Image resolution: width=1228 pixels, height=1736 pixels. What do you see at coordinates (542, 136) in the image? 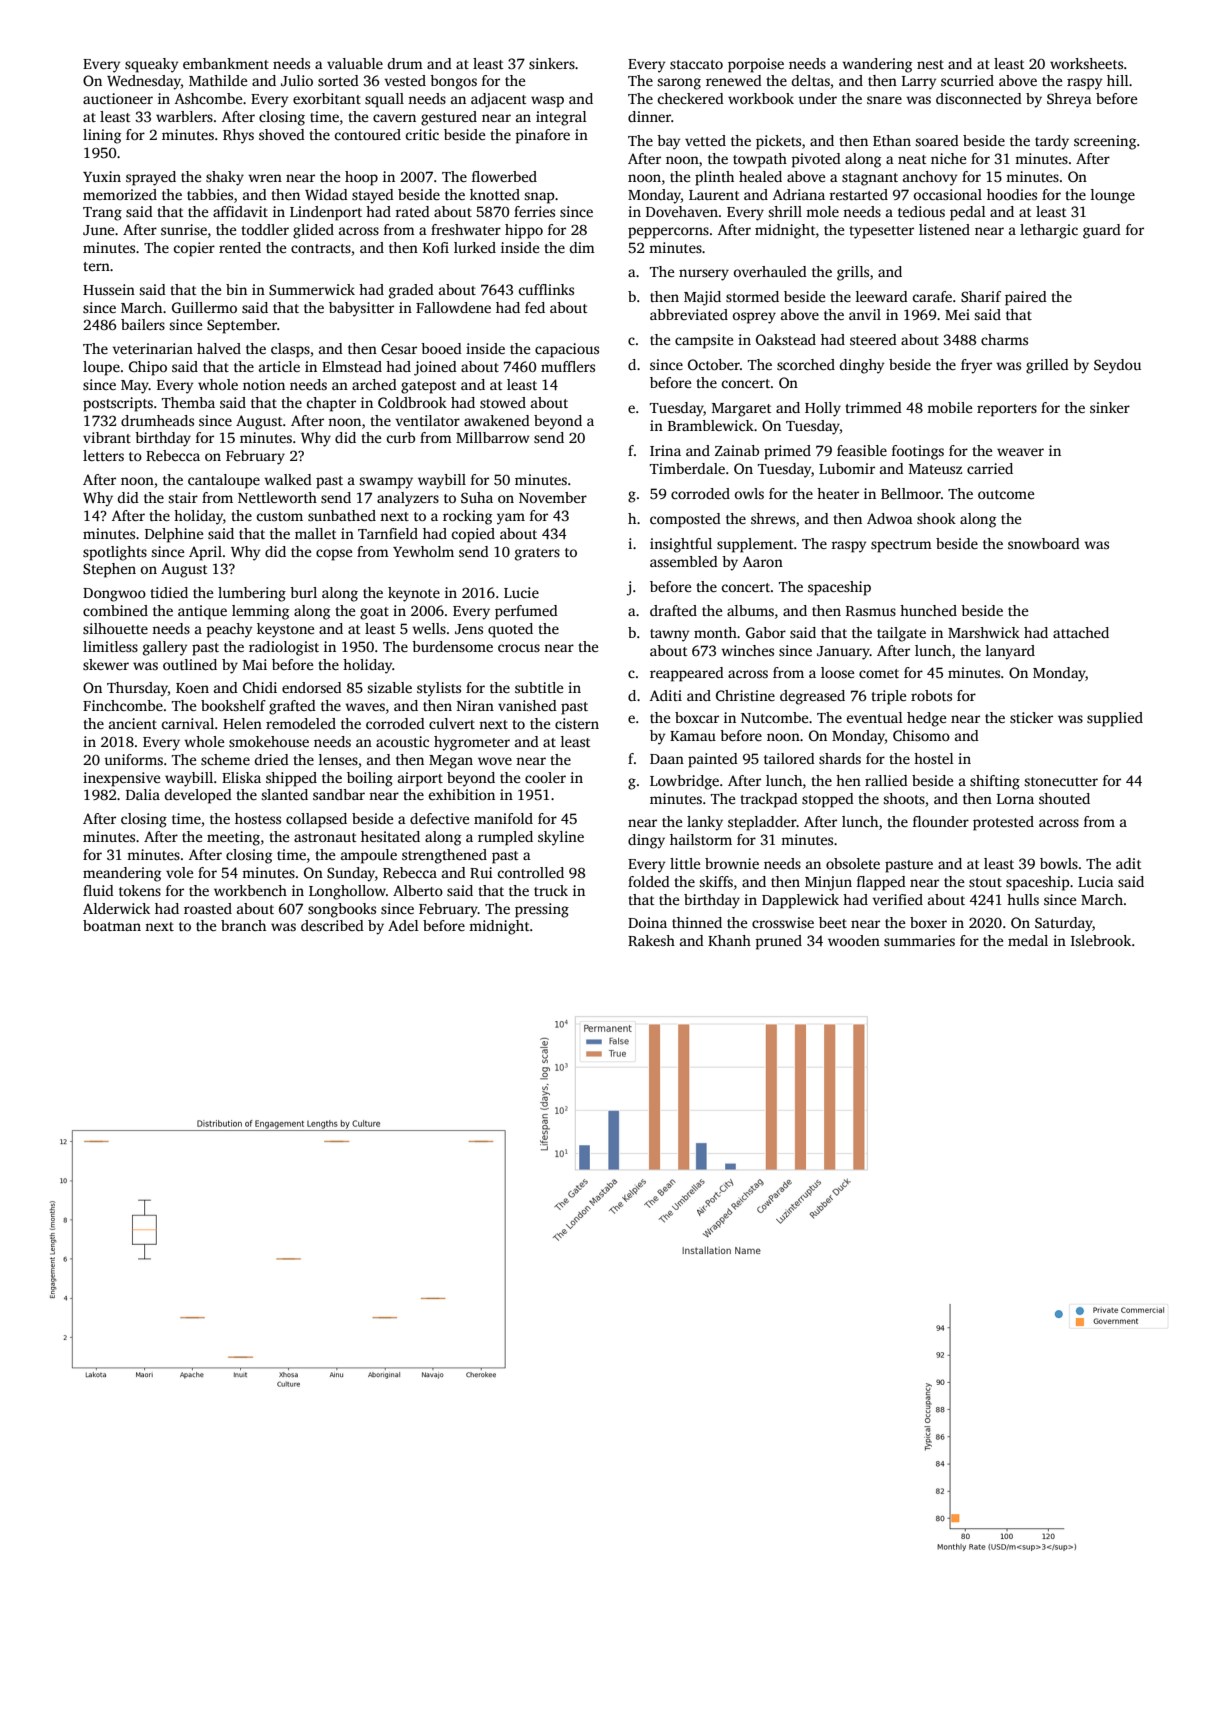
I see `pinafore` at bounding box center [542, 136].
